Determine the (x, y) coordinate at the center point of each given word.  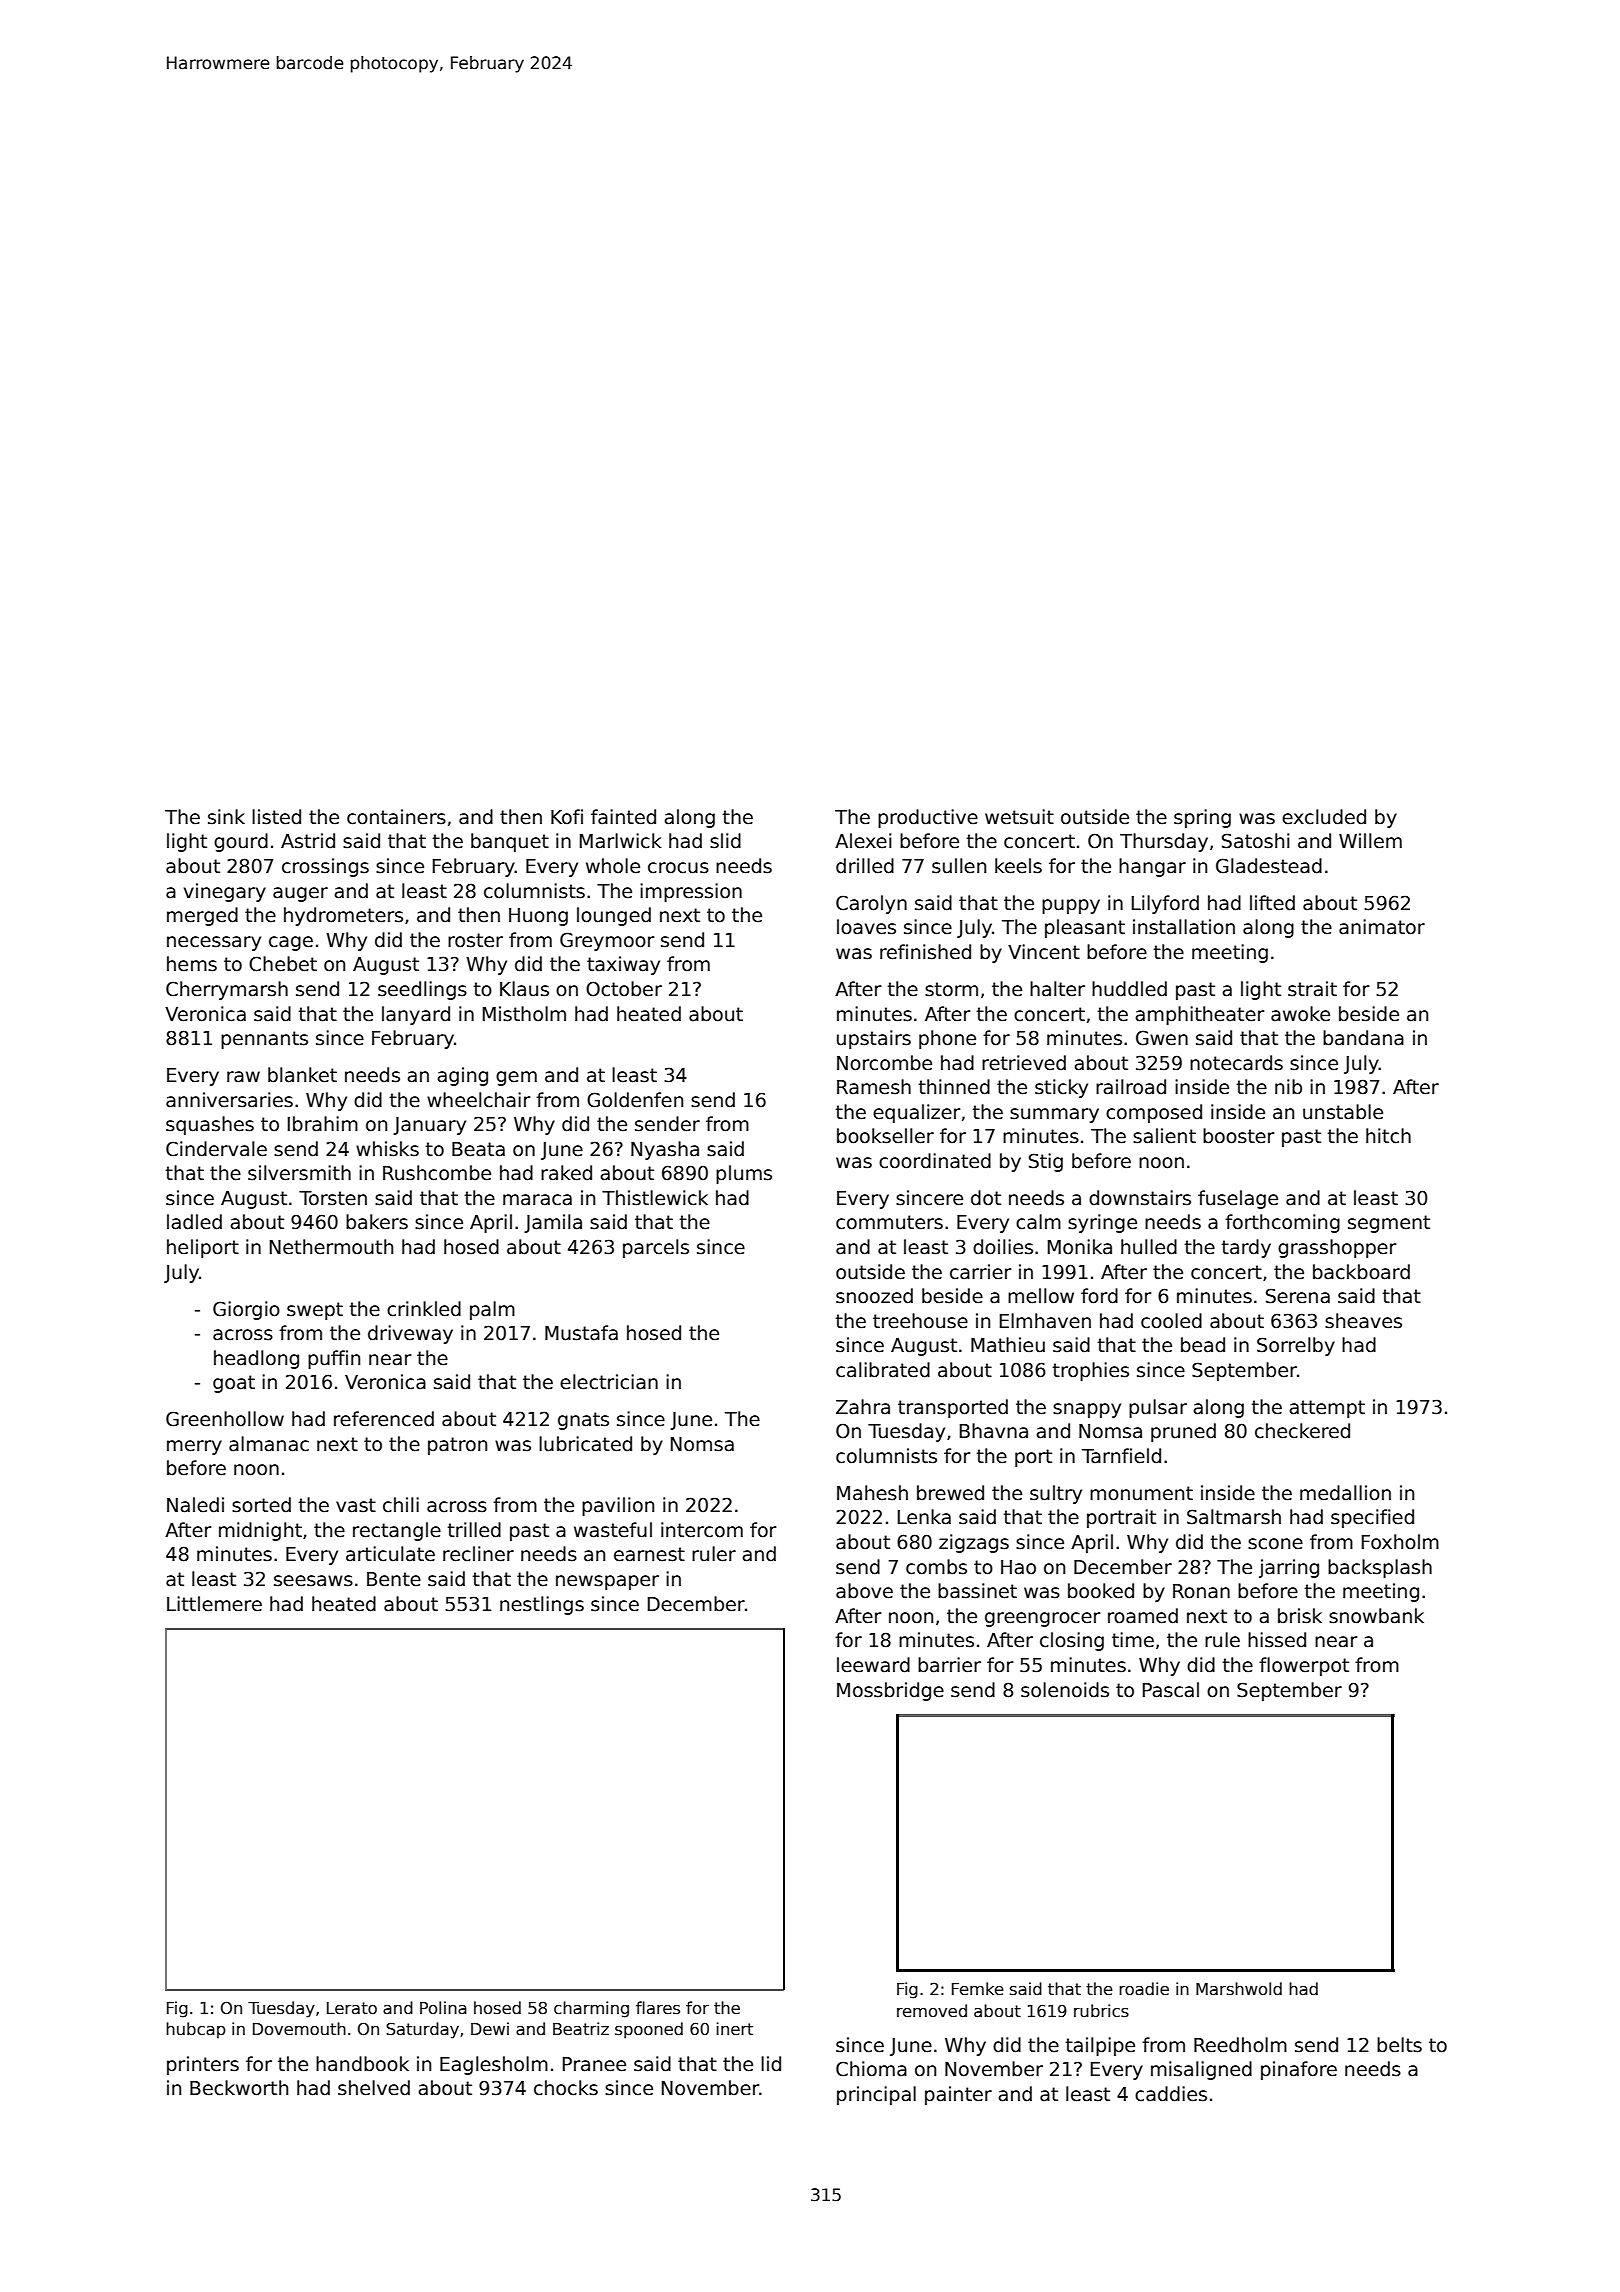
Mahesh (872, 1493)
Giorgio (246, 1310)
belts (1399, 2045)
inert (735, 2028)
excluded (1324, 817)
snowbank (1376, 1616)
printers (203, 2065)
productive (928, 818)
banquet (510, 842)
